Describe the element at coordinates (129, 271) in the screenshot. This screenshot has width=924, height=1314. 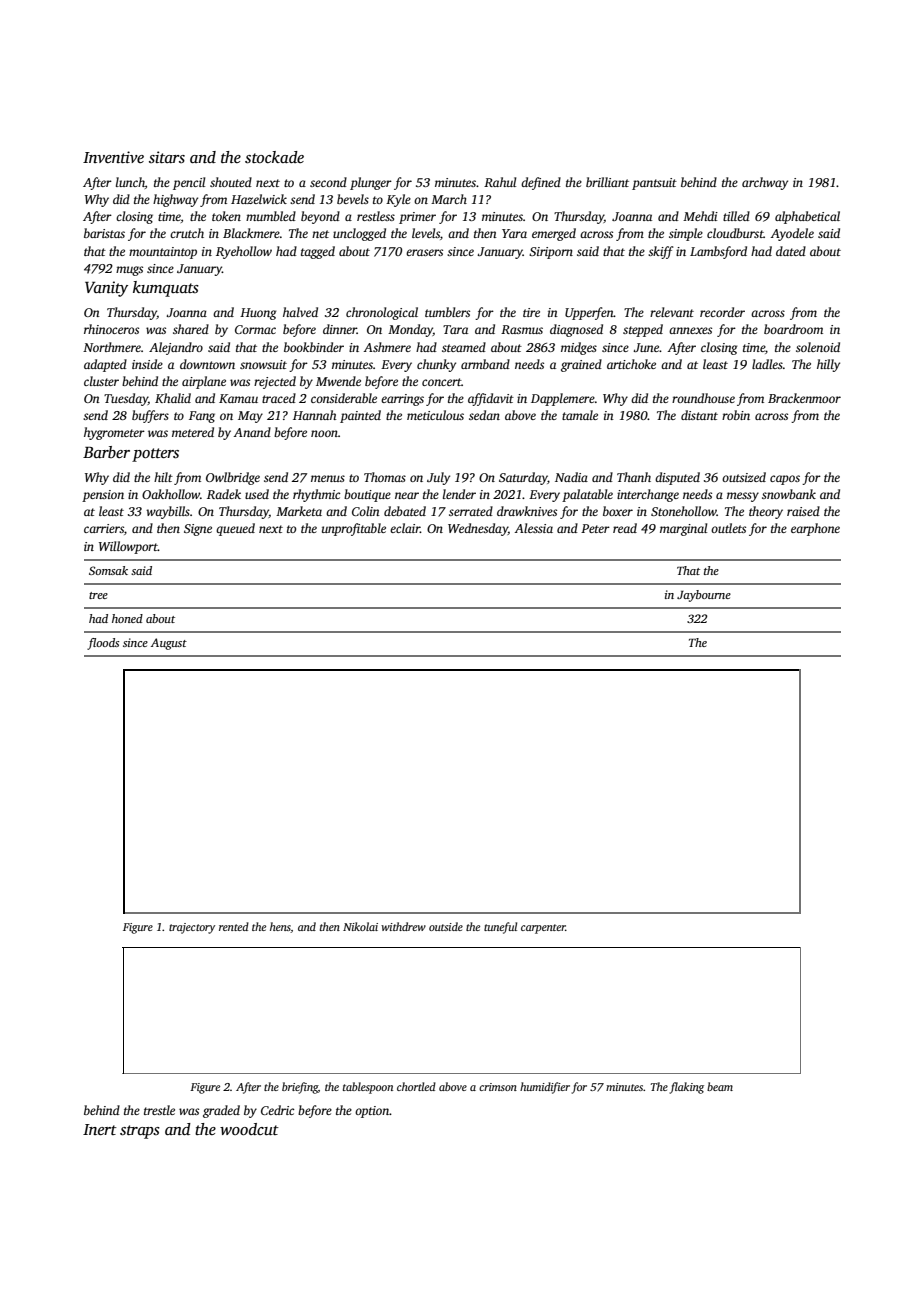
I see `mugs` at that location.
